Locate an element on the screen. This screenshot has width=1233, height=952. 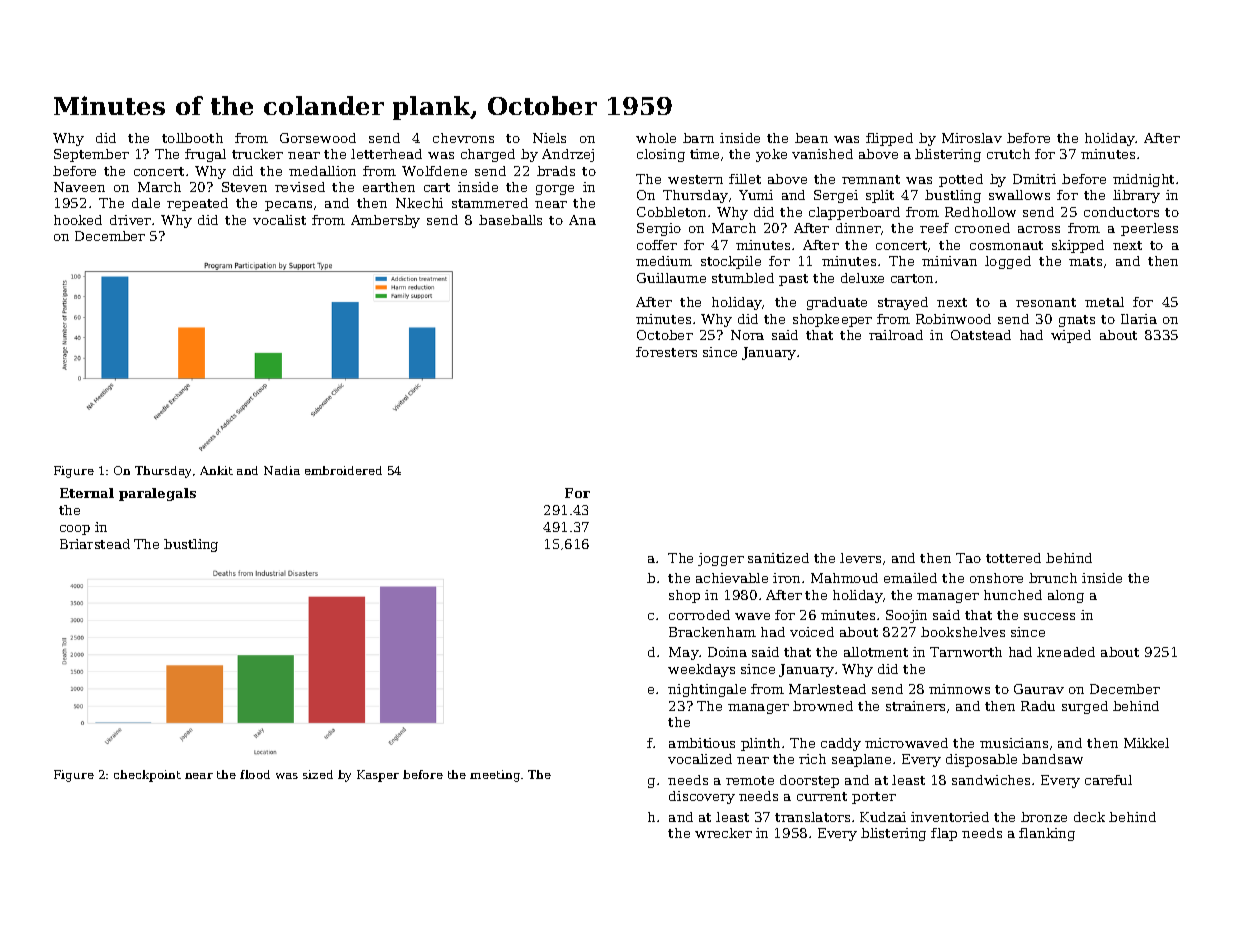
Doina is located at coordinates (727, 652).
